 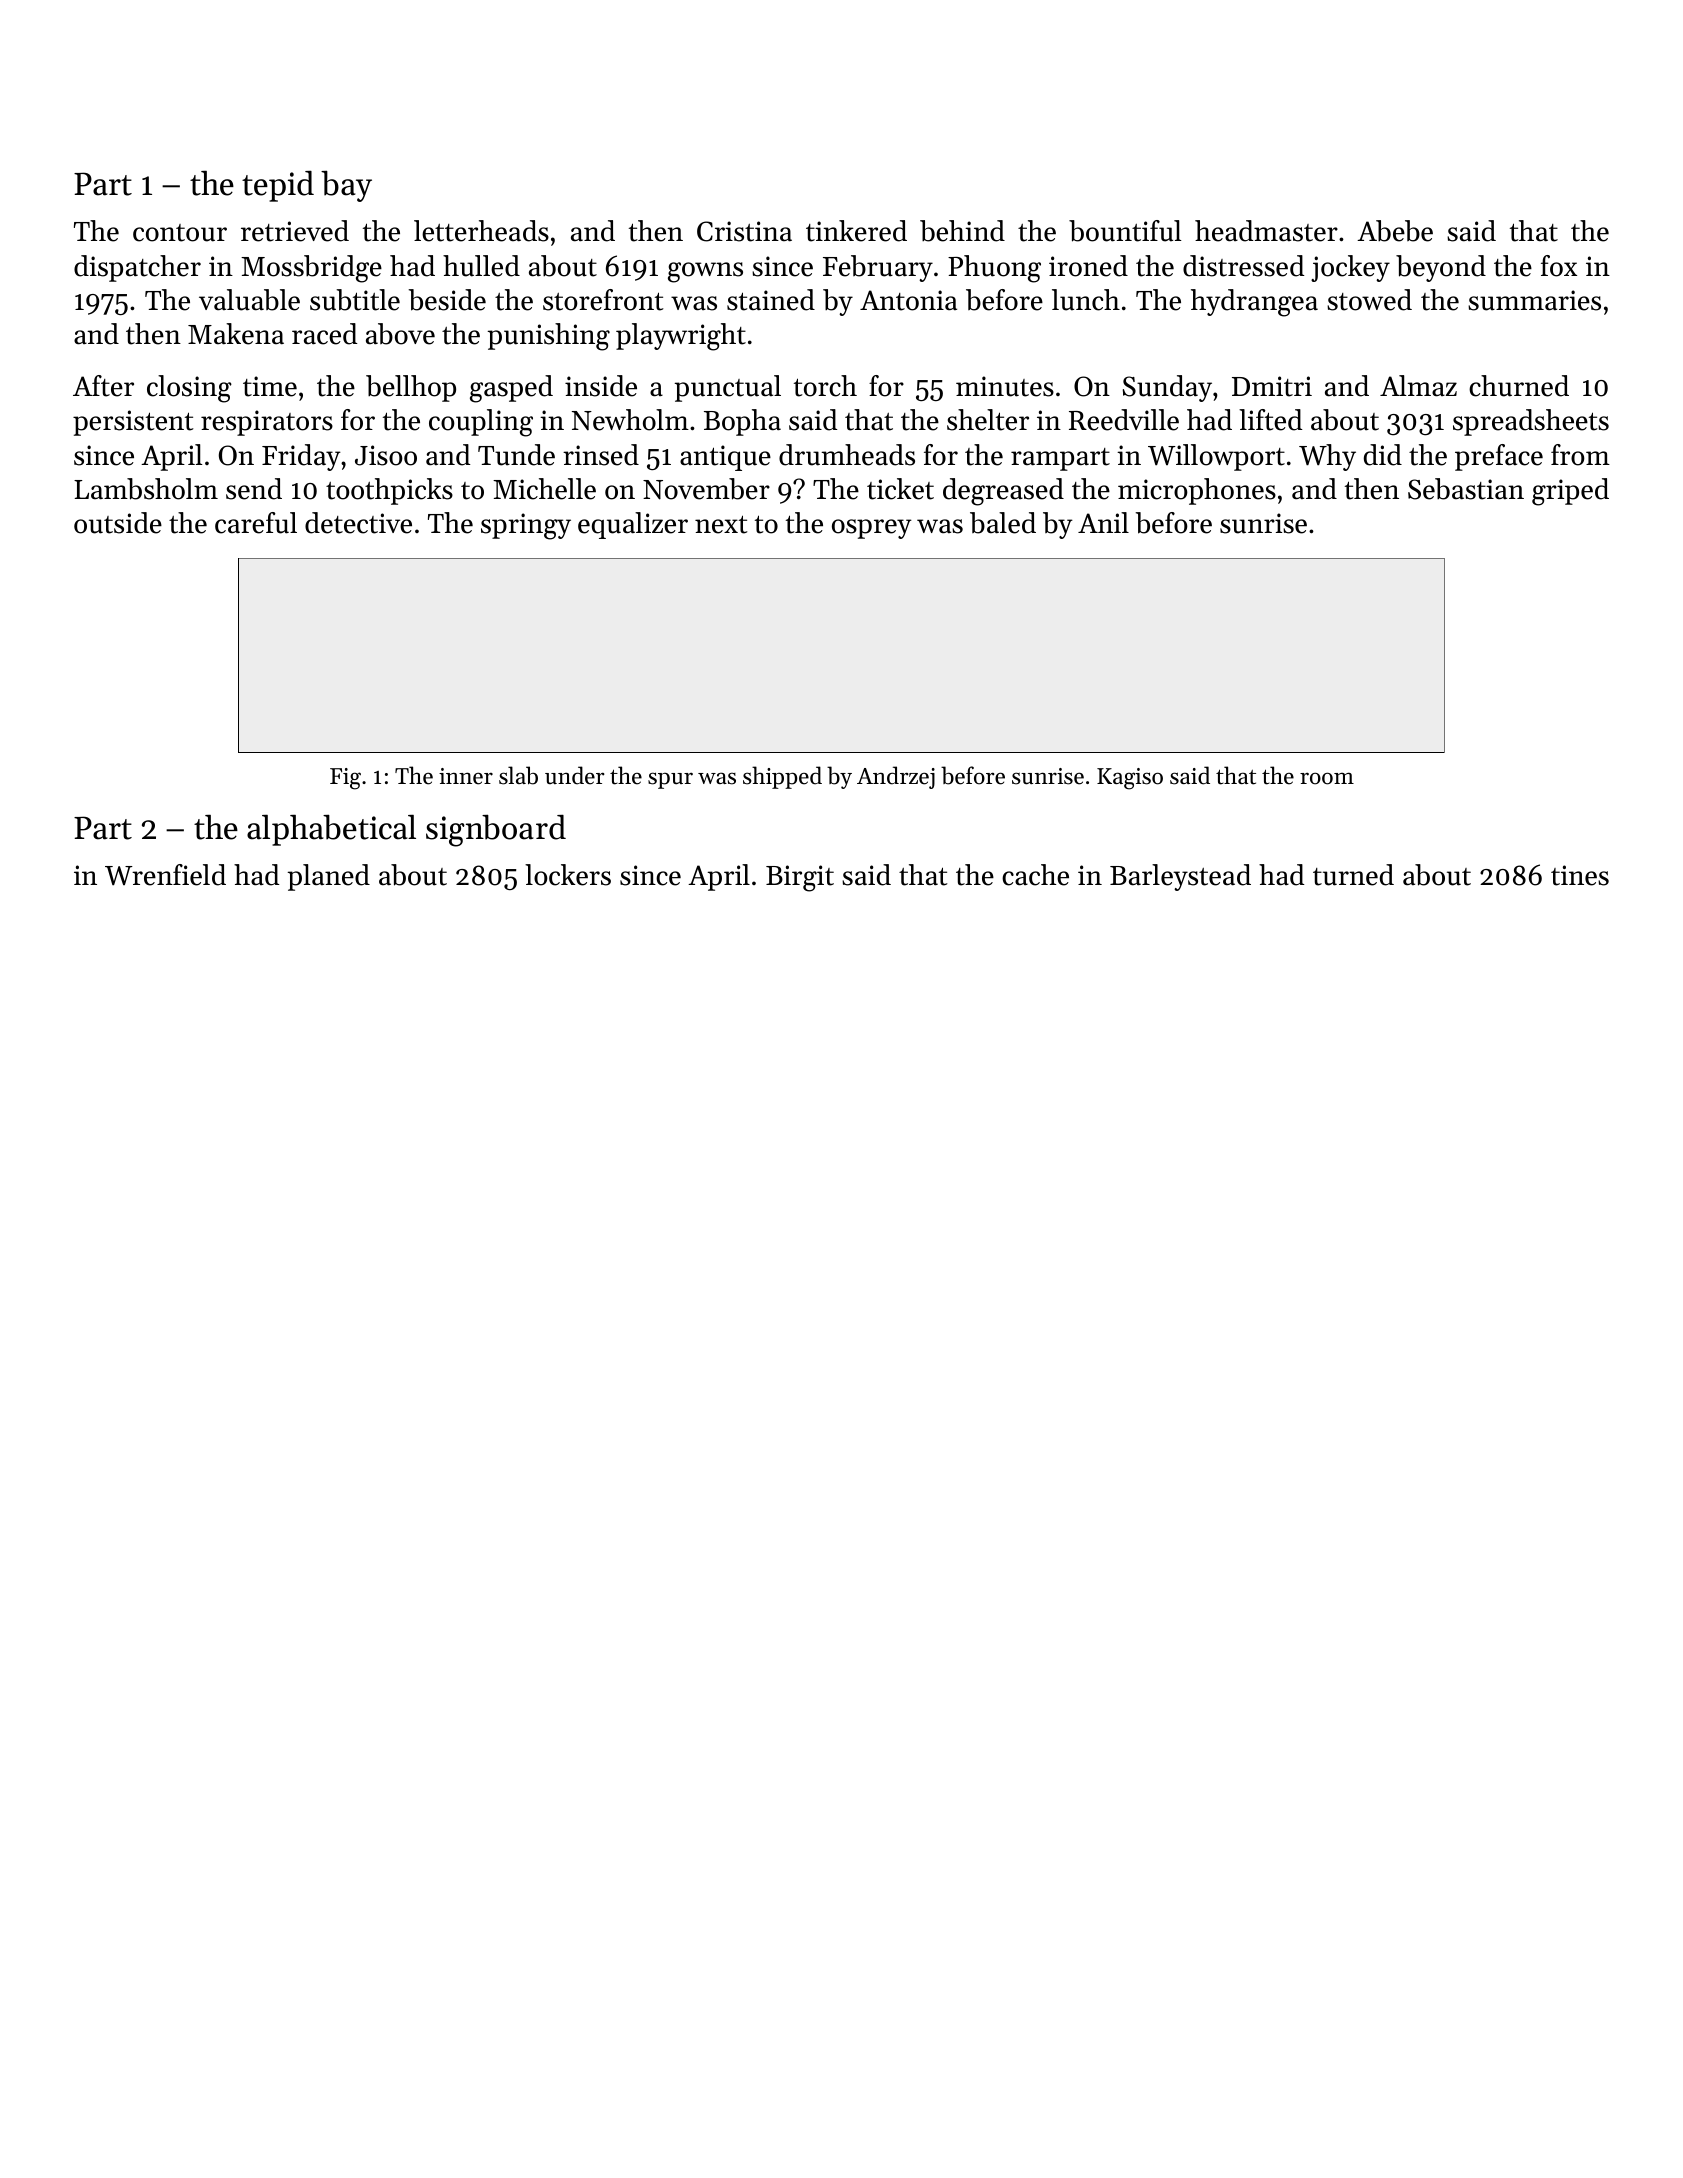 I want to click on summaries, so click(x=1534, y=300).
